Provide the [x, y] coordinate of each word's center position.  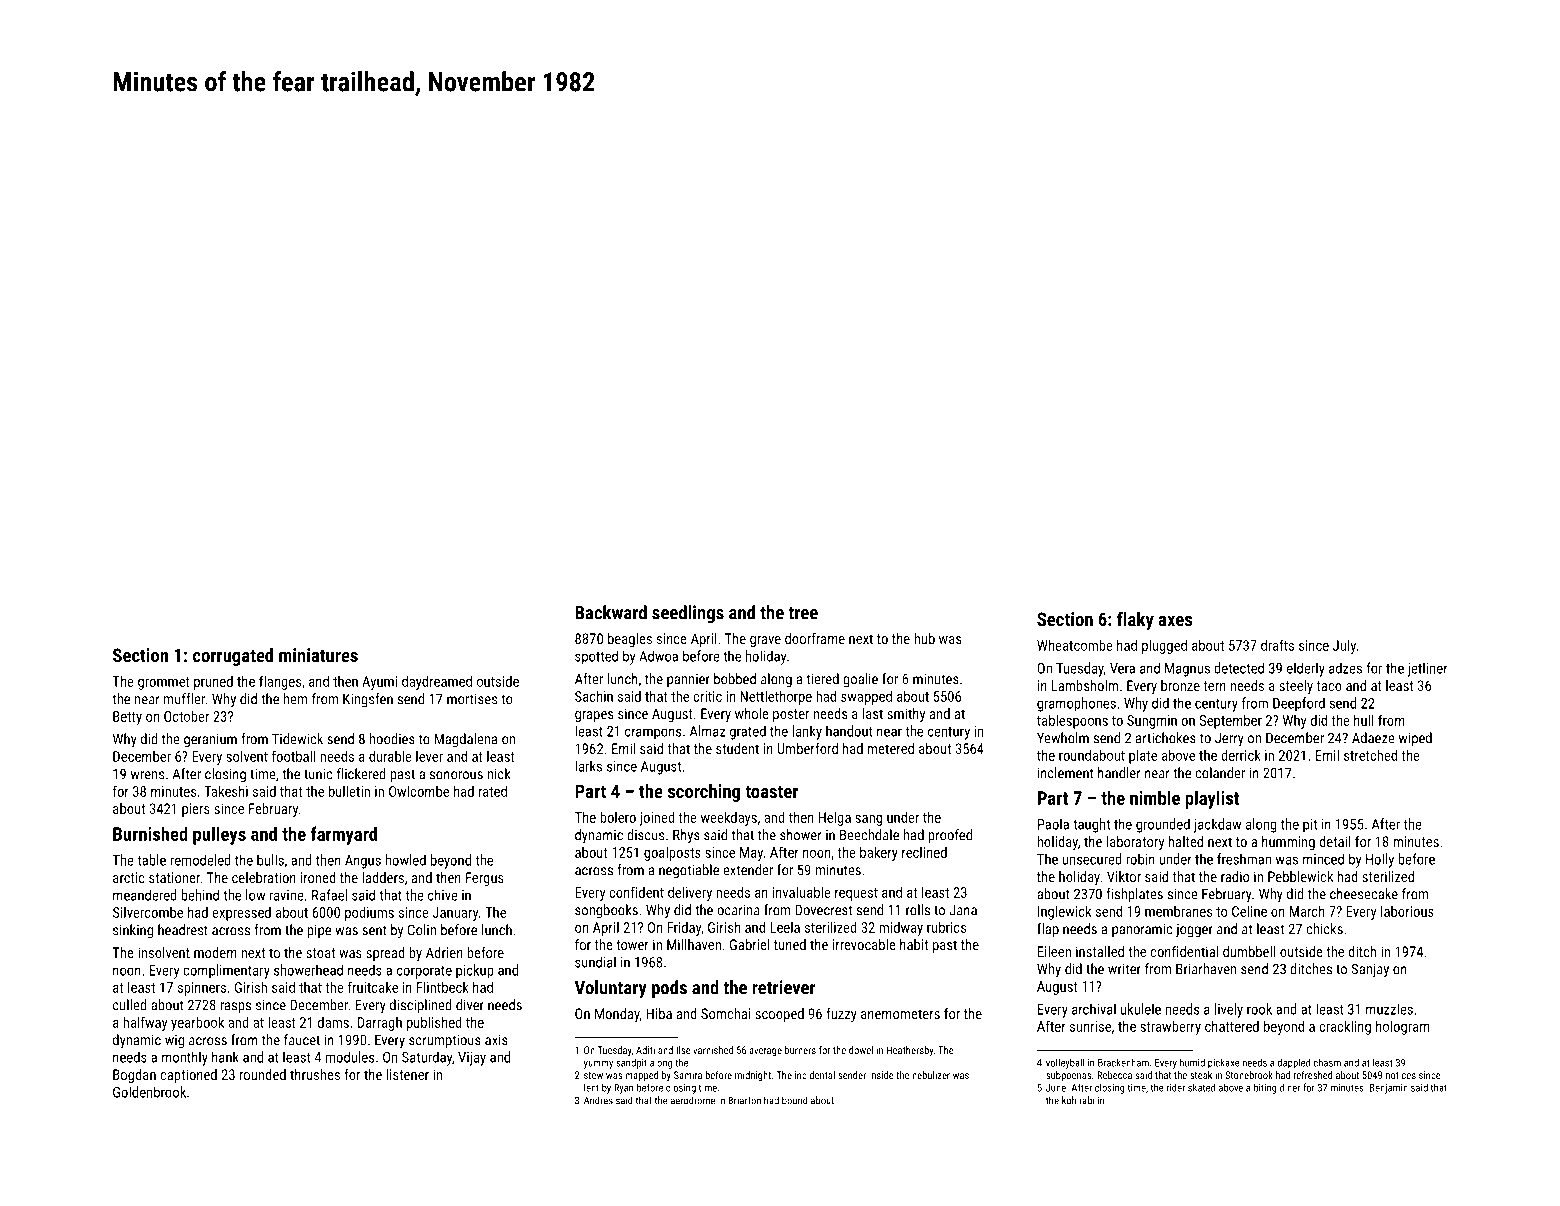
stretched [1370, 755]
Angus [363, 862]
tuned [790, 944]
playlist [1212, 799]
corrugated [233, 657]
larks [589, 766]
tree [803, 613]
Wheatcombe [1075, 645]
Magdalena [466, 740]
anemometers [900, 1014]
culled [130, 1005]
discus [645, 835]
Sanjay [1370, 970]
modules [350, 1057]
